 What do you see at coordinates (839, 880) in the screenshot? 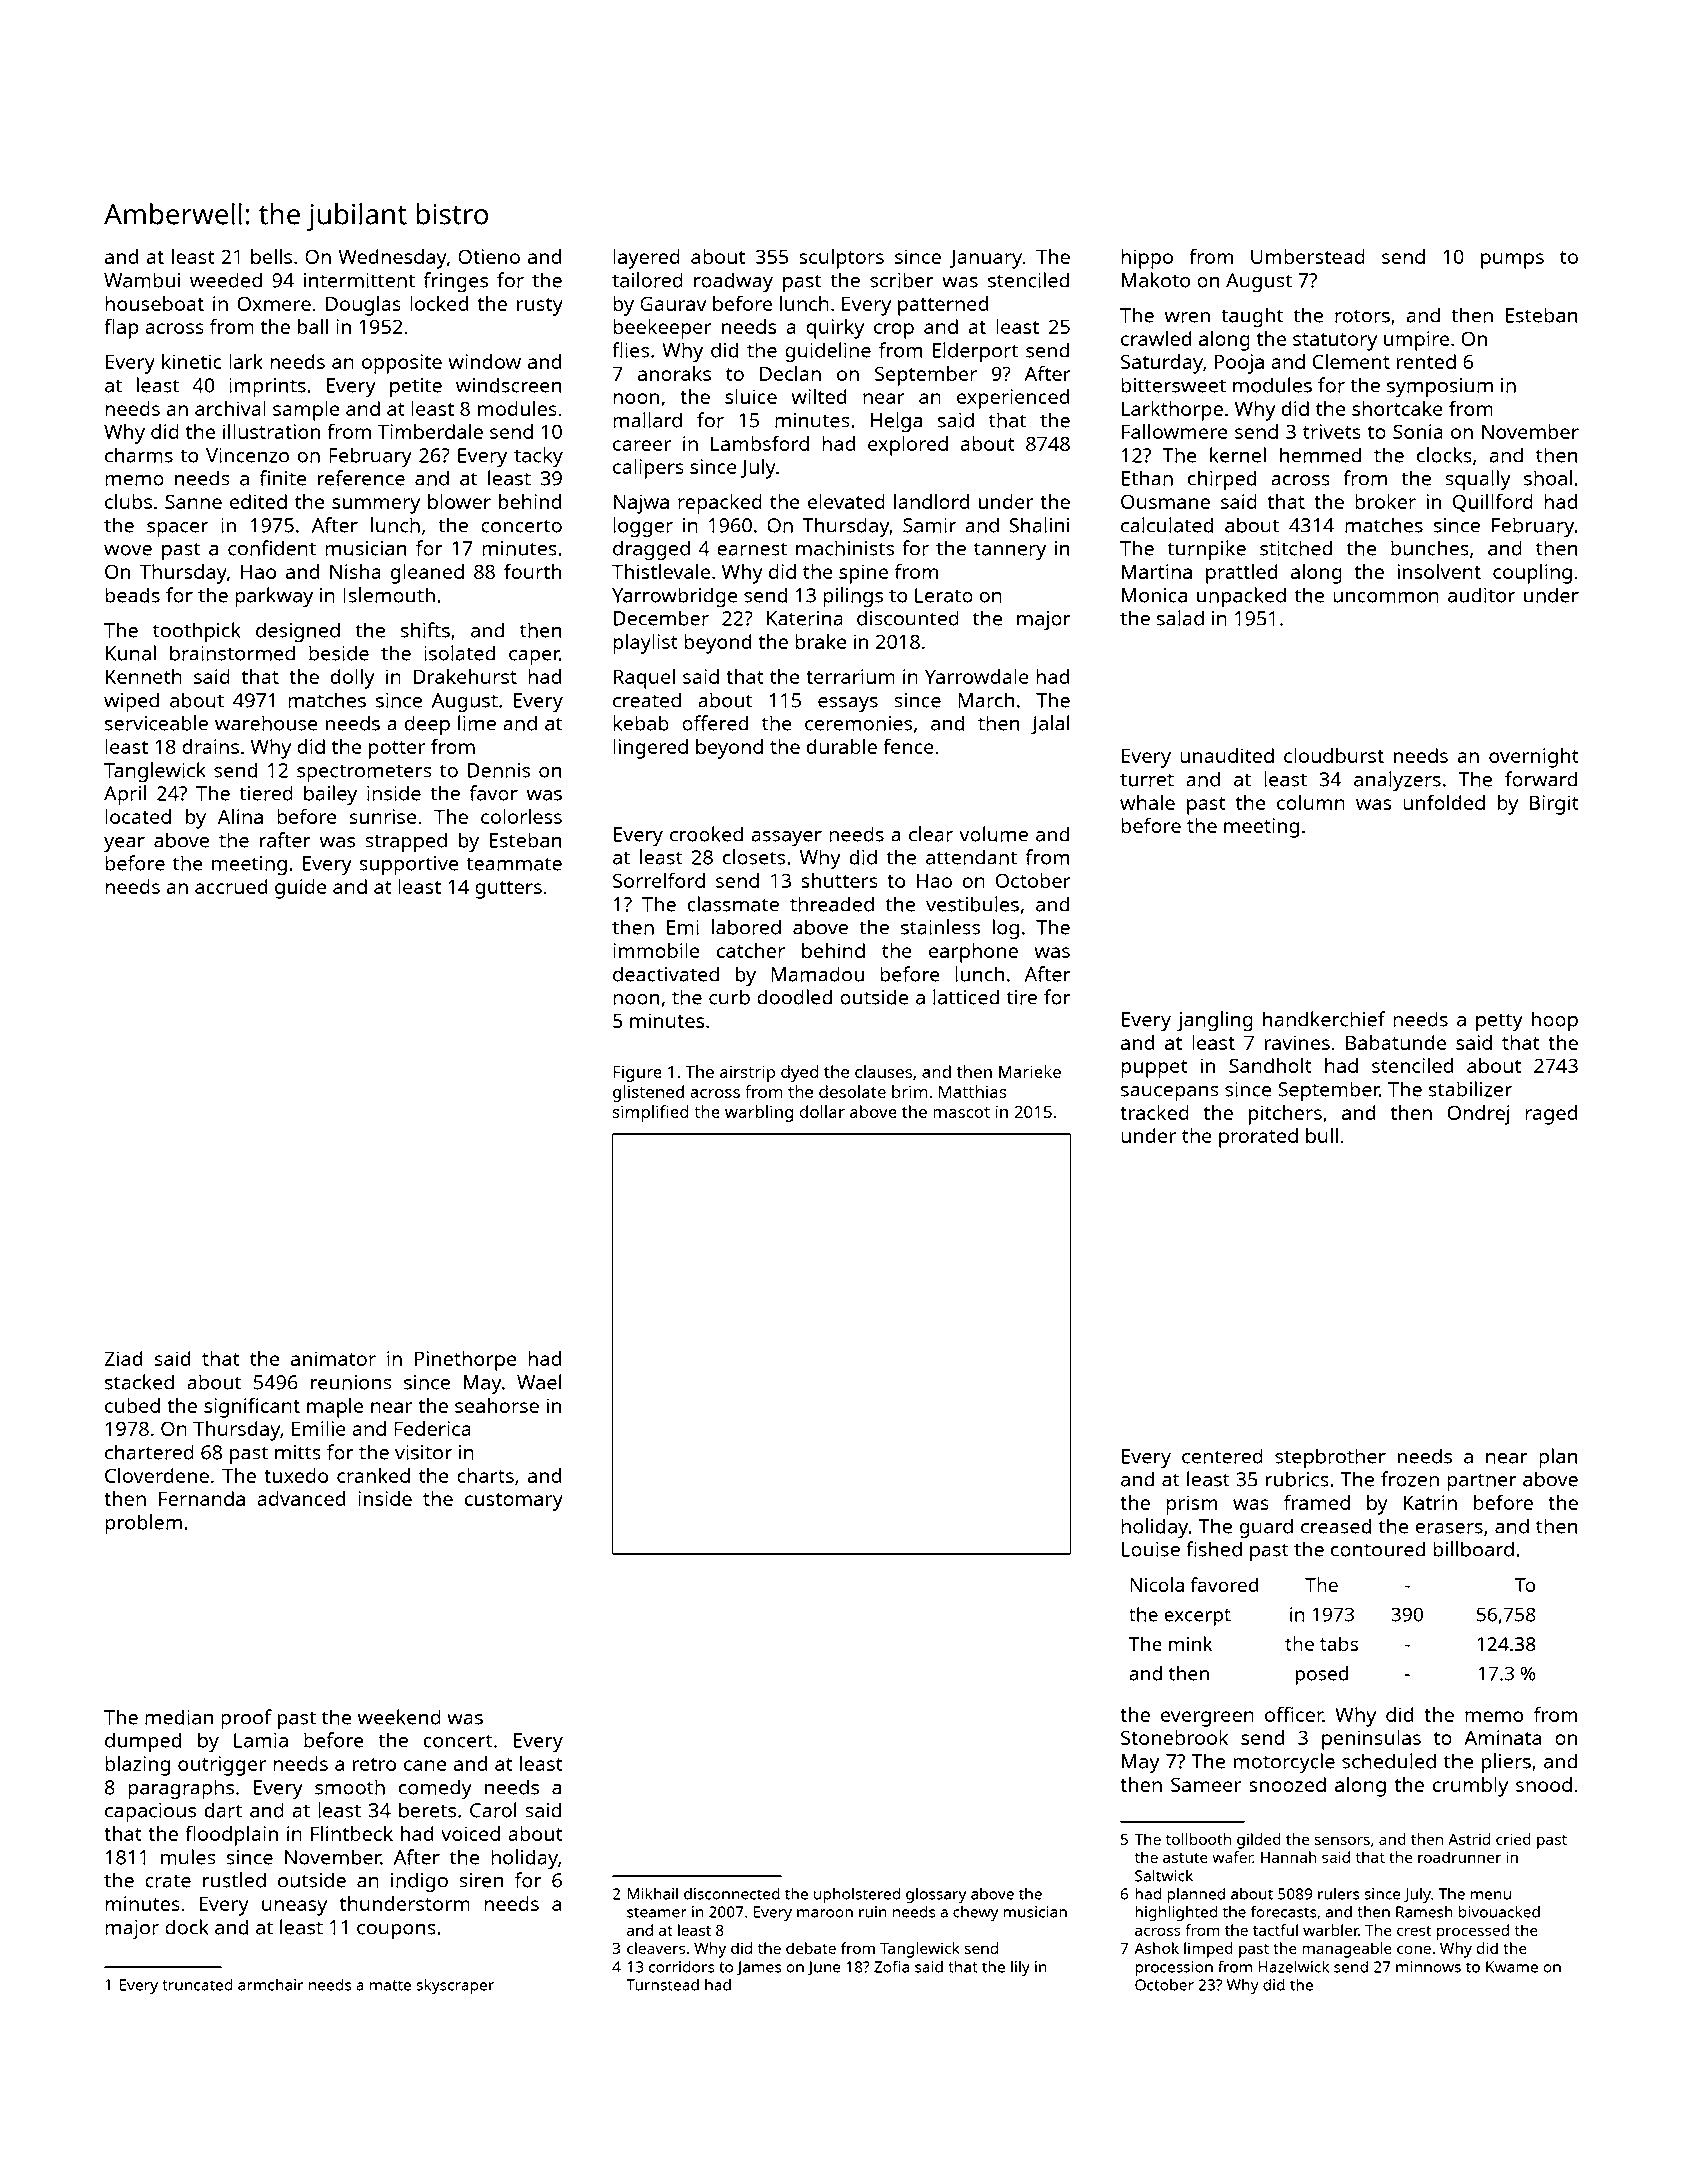
I see `shutters` at bounding box center [839, 880].
